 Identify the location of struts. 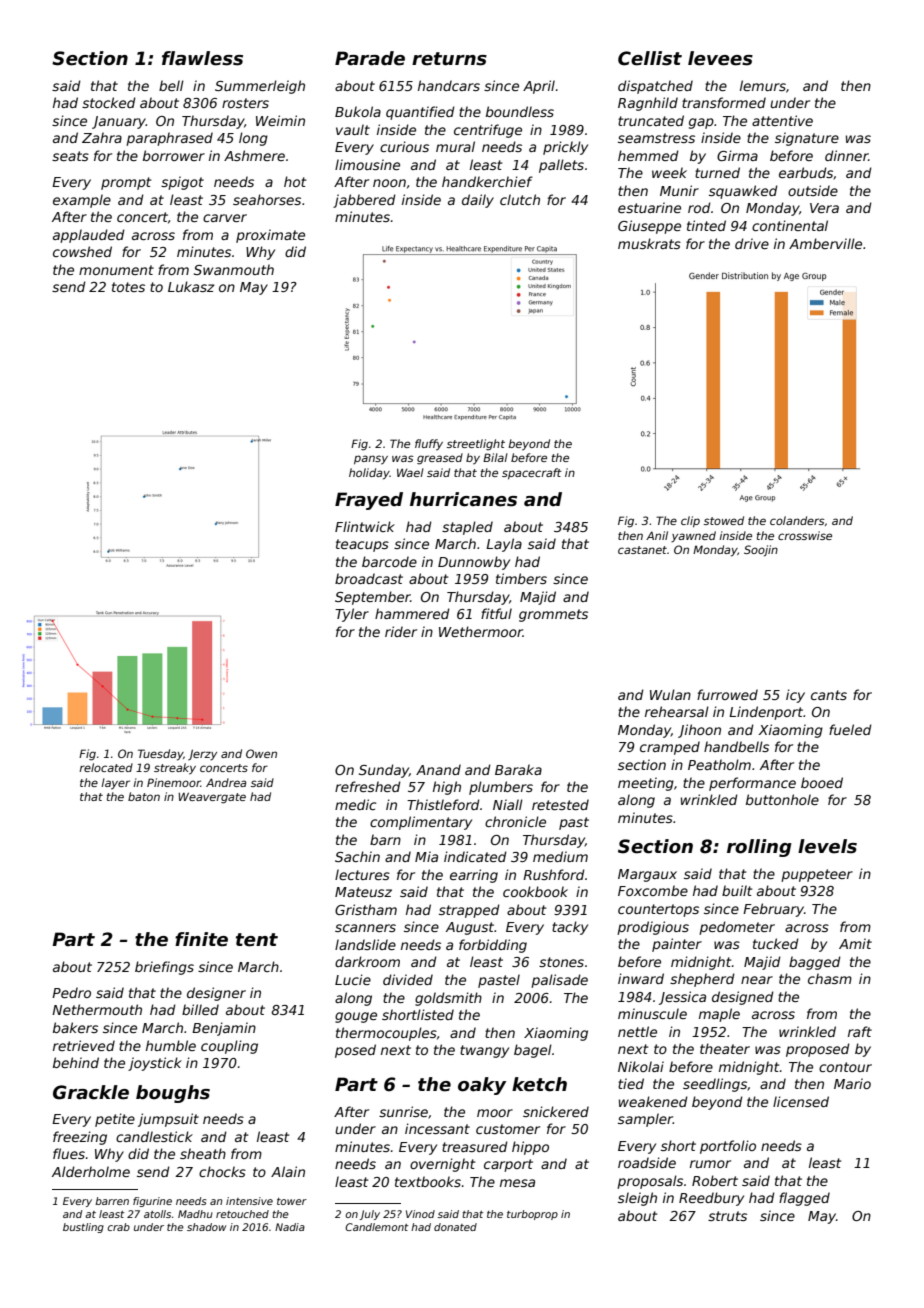
(727, 1216).
